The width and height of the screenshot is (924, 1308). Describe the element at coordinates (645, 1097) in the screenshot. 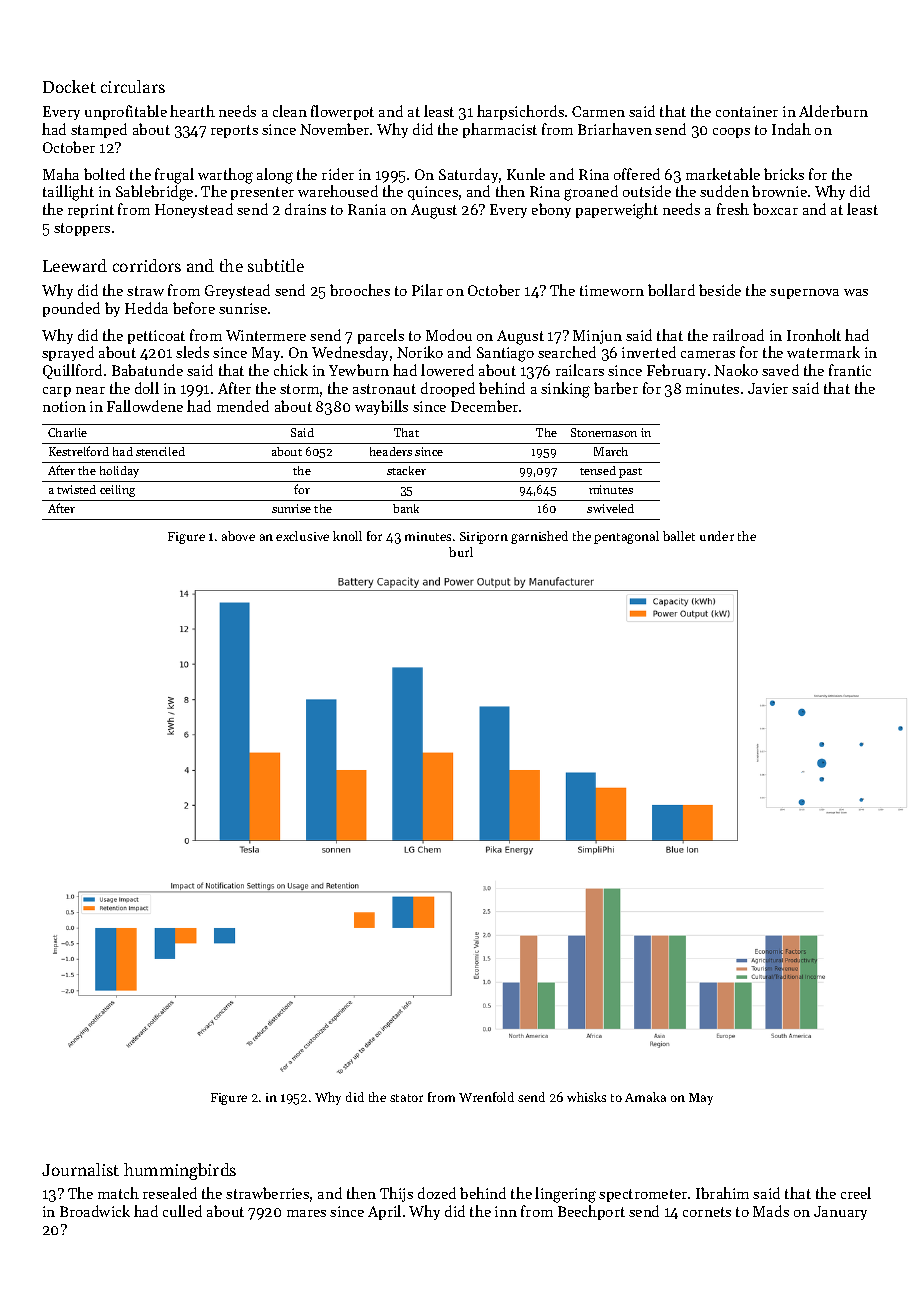

I see `Amaka` at that location.
